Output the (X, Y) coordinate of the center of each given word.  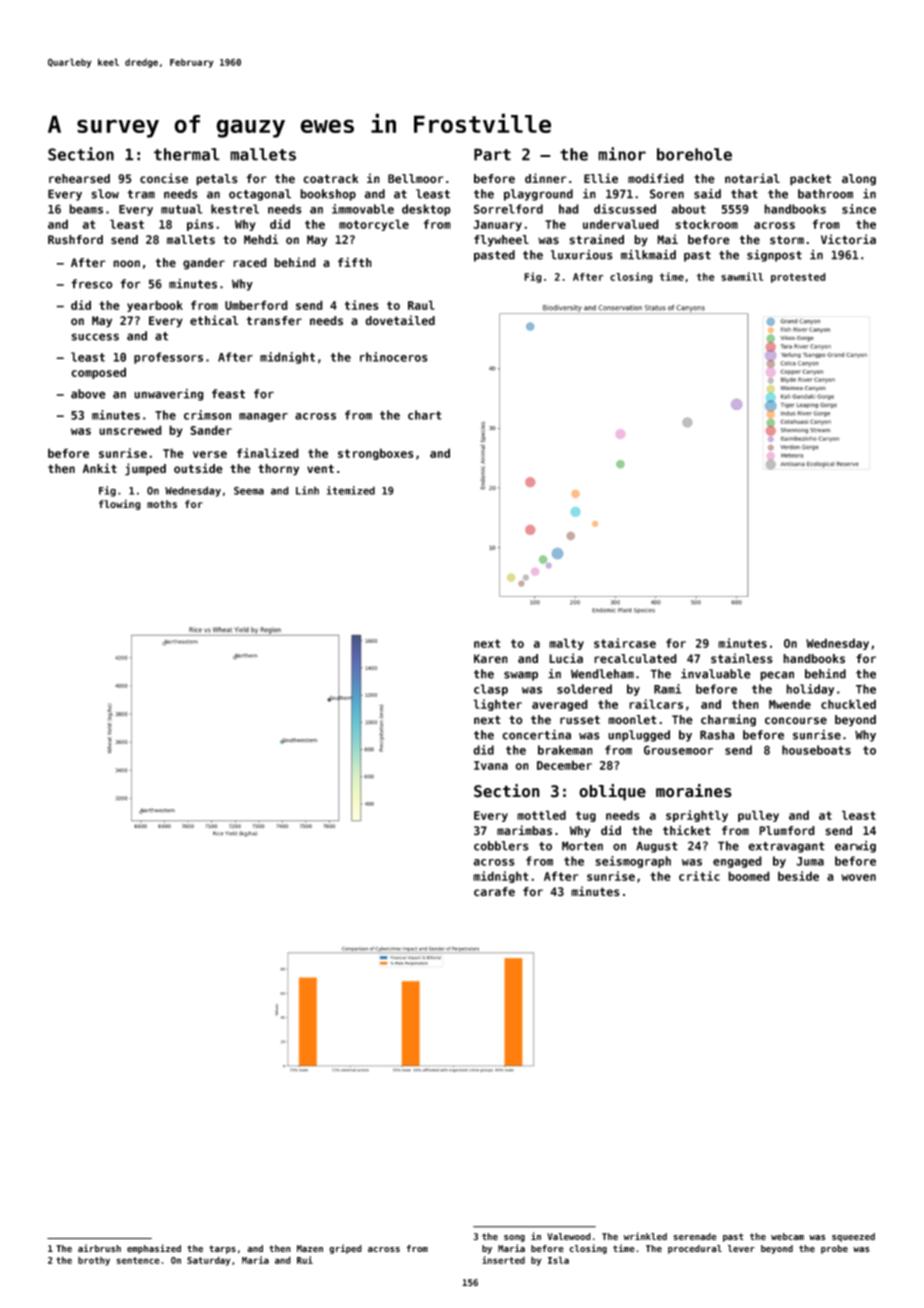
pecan (777, 676)
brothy (94, 1261)
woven (858, 877)
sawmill (742, 276)
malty (566, 644)
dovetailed (400, 320)
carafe (494, 892)
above (88, 394)
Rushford (75, 240)
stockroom (706, 224)
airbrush (99, 1248)
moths (162, 504)
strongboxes (376, 454)
